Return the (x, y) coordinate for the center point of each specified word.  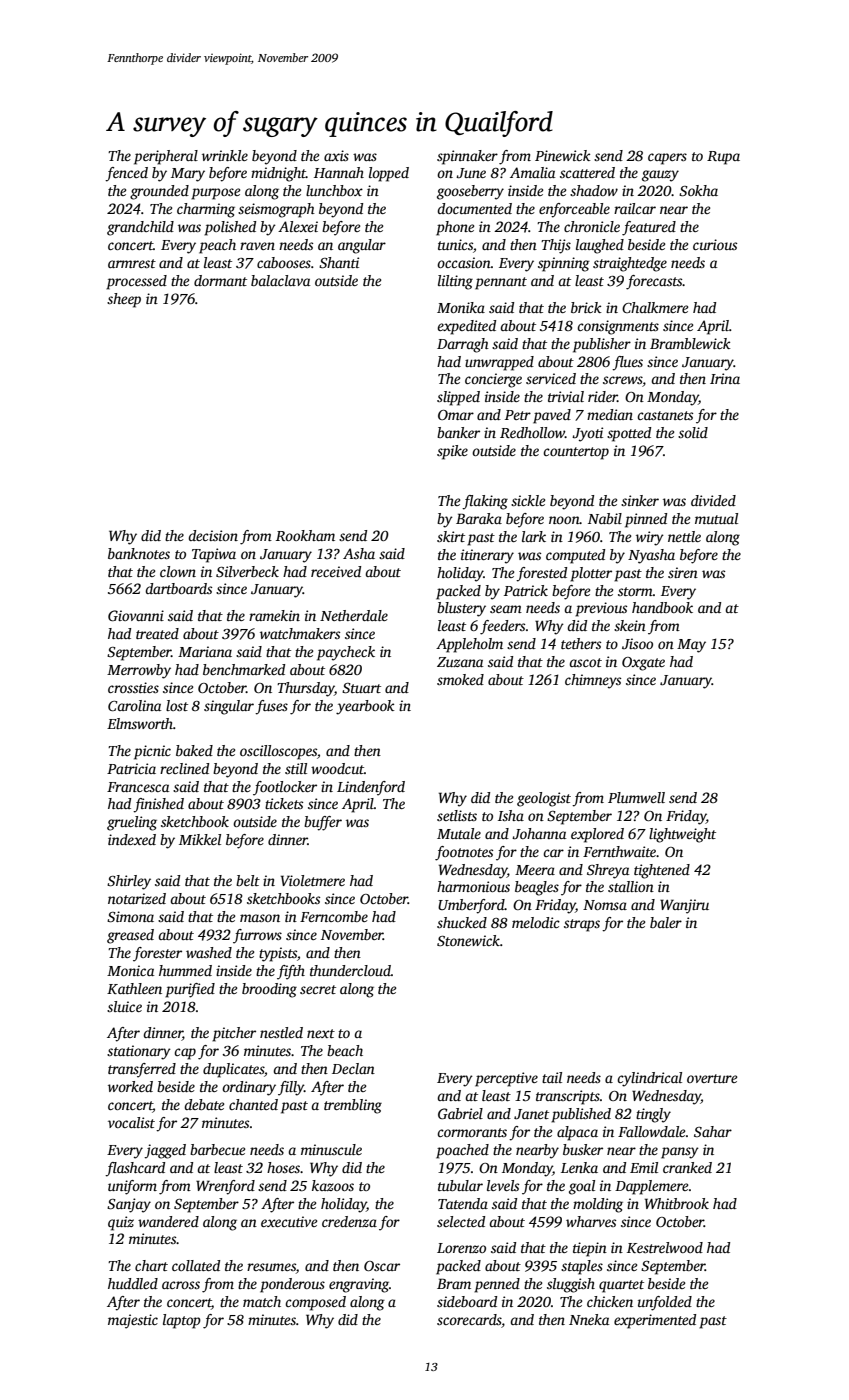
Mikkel (200, 839)
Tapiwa (214, 555)
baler (666, 922)
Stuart (361, 688)
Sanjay (129, 1205)
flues (627, 363)
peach (217, 246)
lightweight (682, 835)
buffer (323, 823)
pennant (501, 283)
